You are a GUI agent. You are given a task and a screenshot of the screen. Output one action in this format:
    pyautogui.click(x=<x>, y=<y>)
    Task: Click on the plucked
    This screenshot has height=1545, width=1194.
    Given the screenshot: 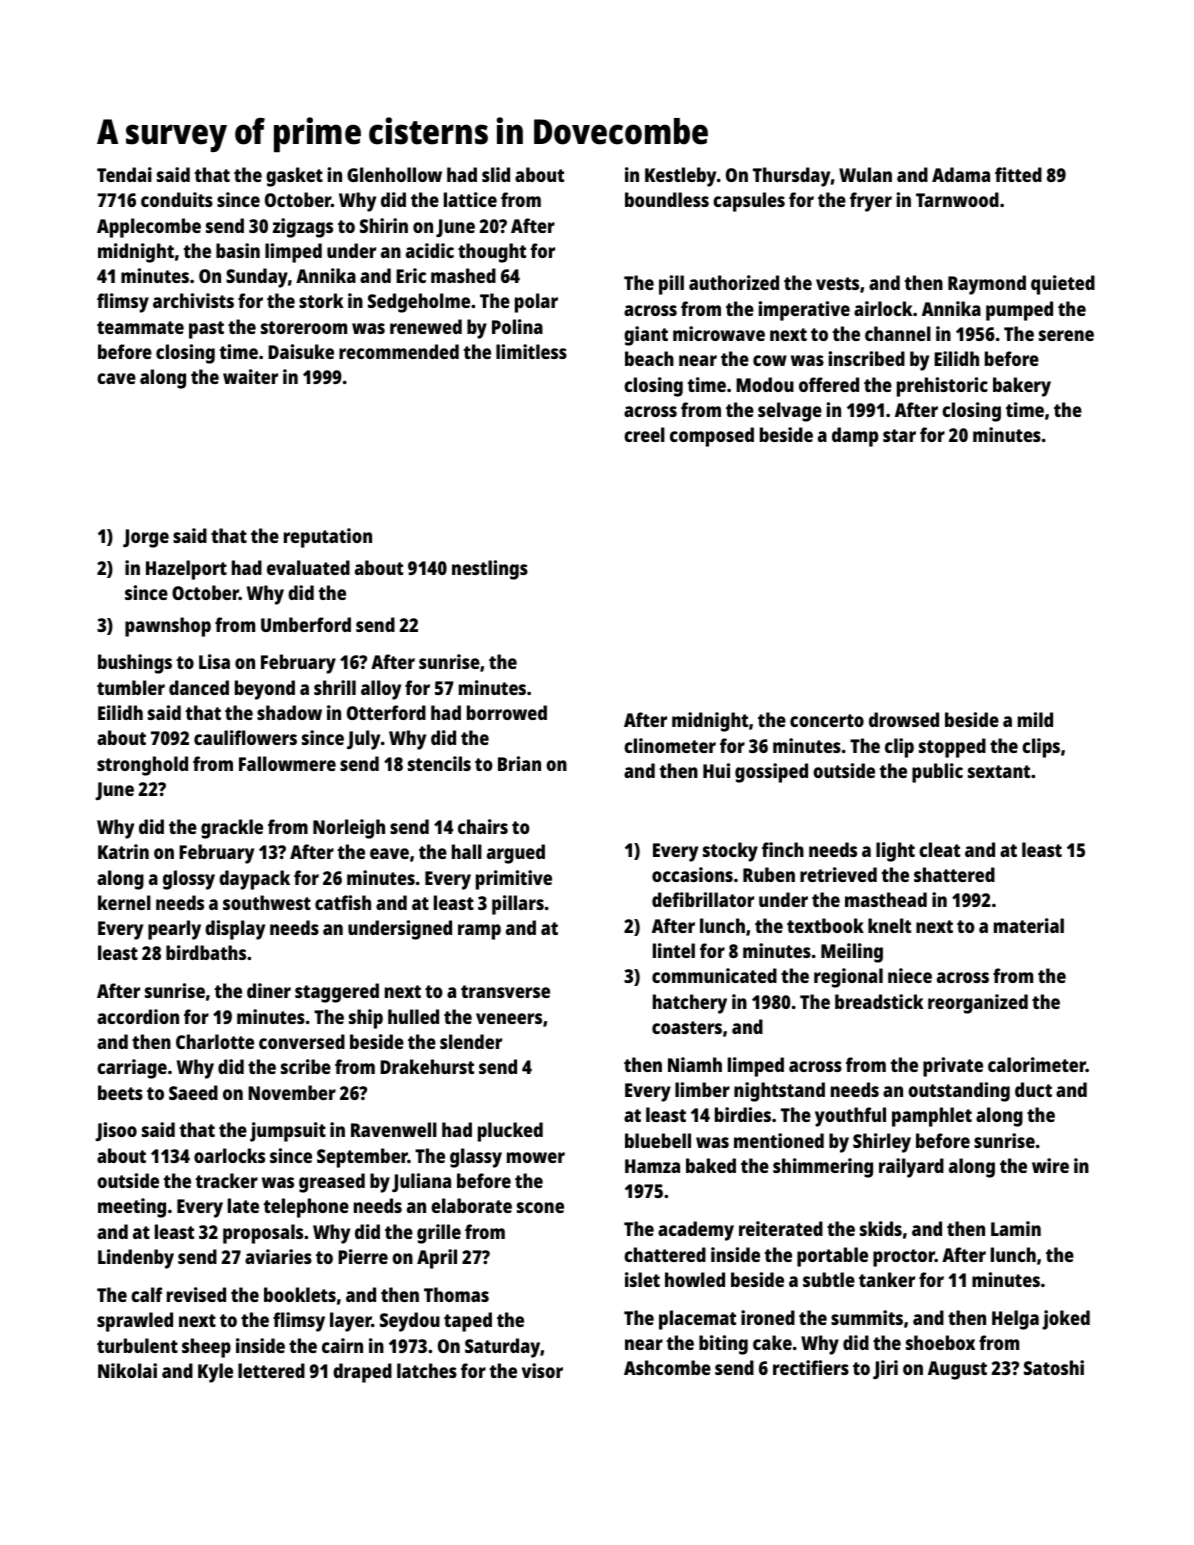 What is the action you would take?
    pyautogui.click(x=510, y=1132)
